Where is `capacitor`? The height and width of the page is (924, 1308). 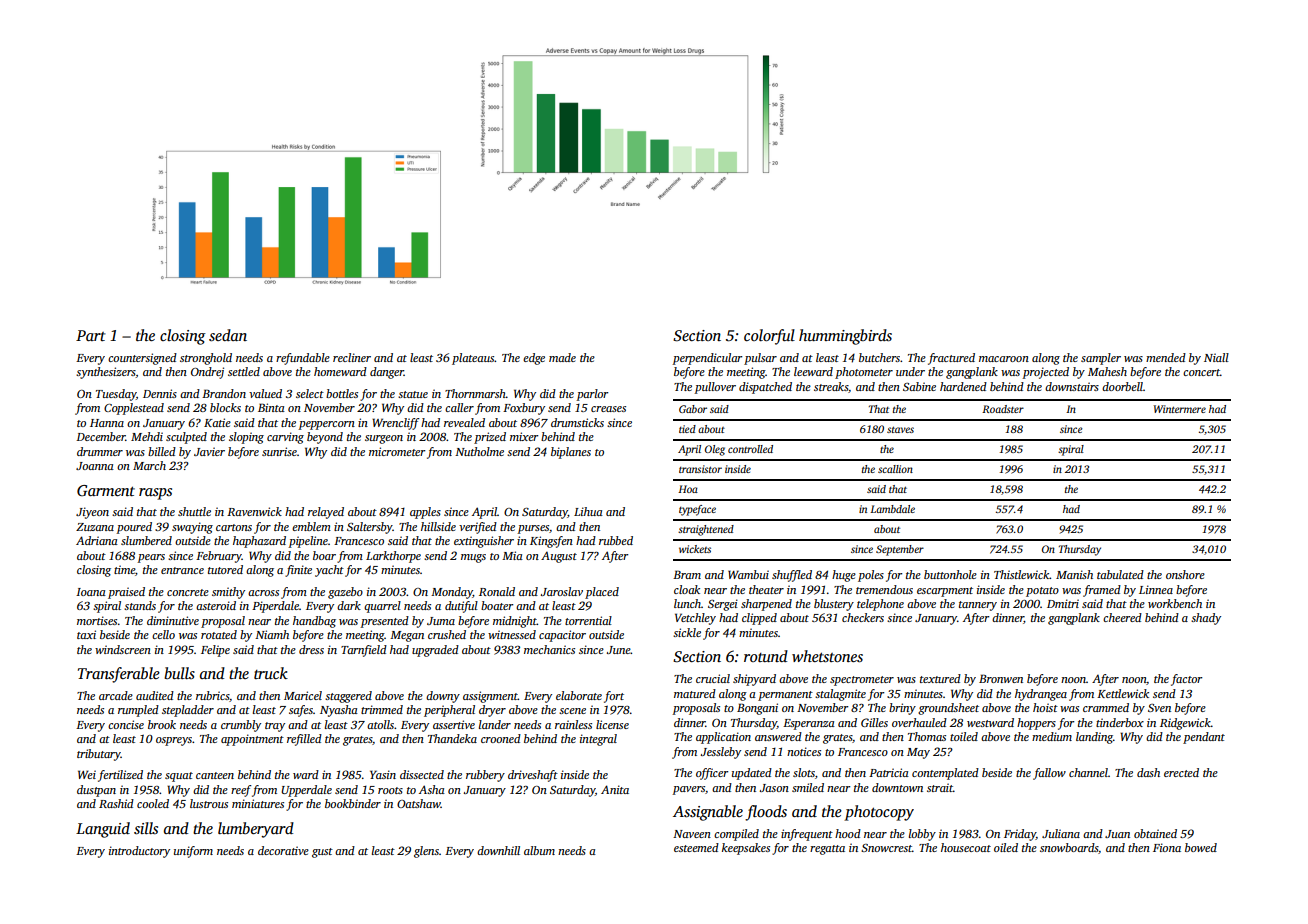 capacitor is located at coordinates (562, 636).
